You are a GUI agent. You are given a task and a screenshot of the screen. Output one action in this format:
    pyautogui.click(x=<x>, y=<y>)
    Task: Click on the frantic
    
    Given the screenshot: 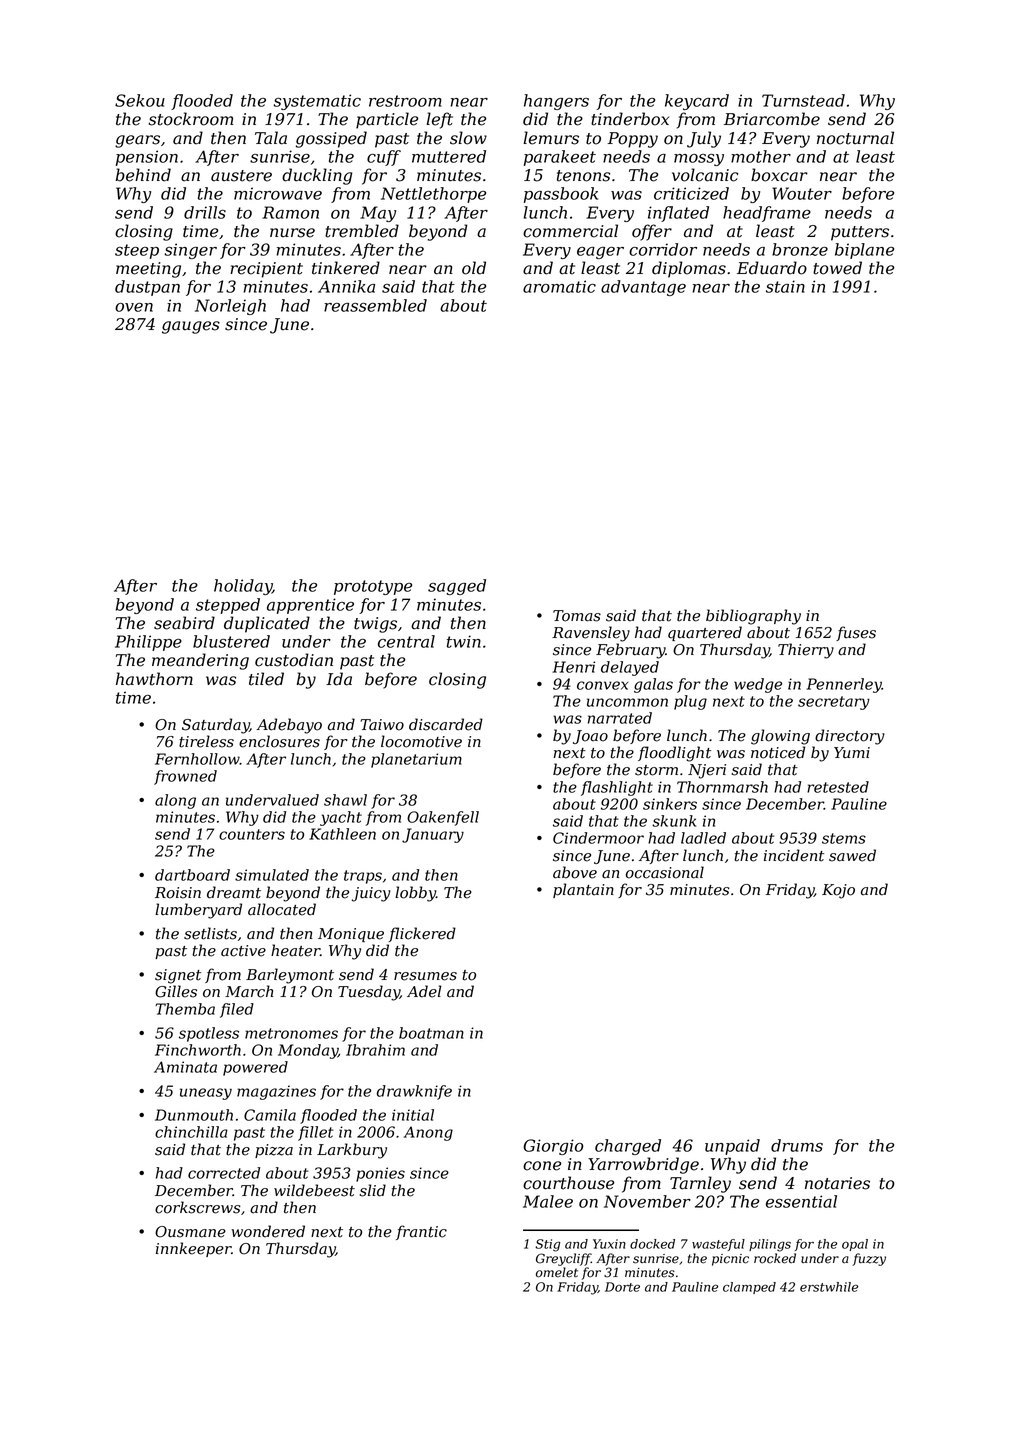 What is the action you would take?
    pyautogui.click(x=421, y=1232)
